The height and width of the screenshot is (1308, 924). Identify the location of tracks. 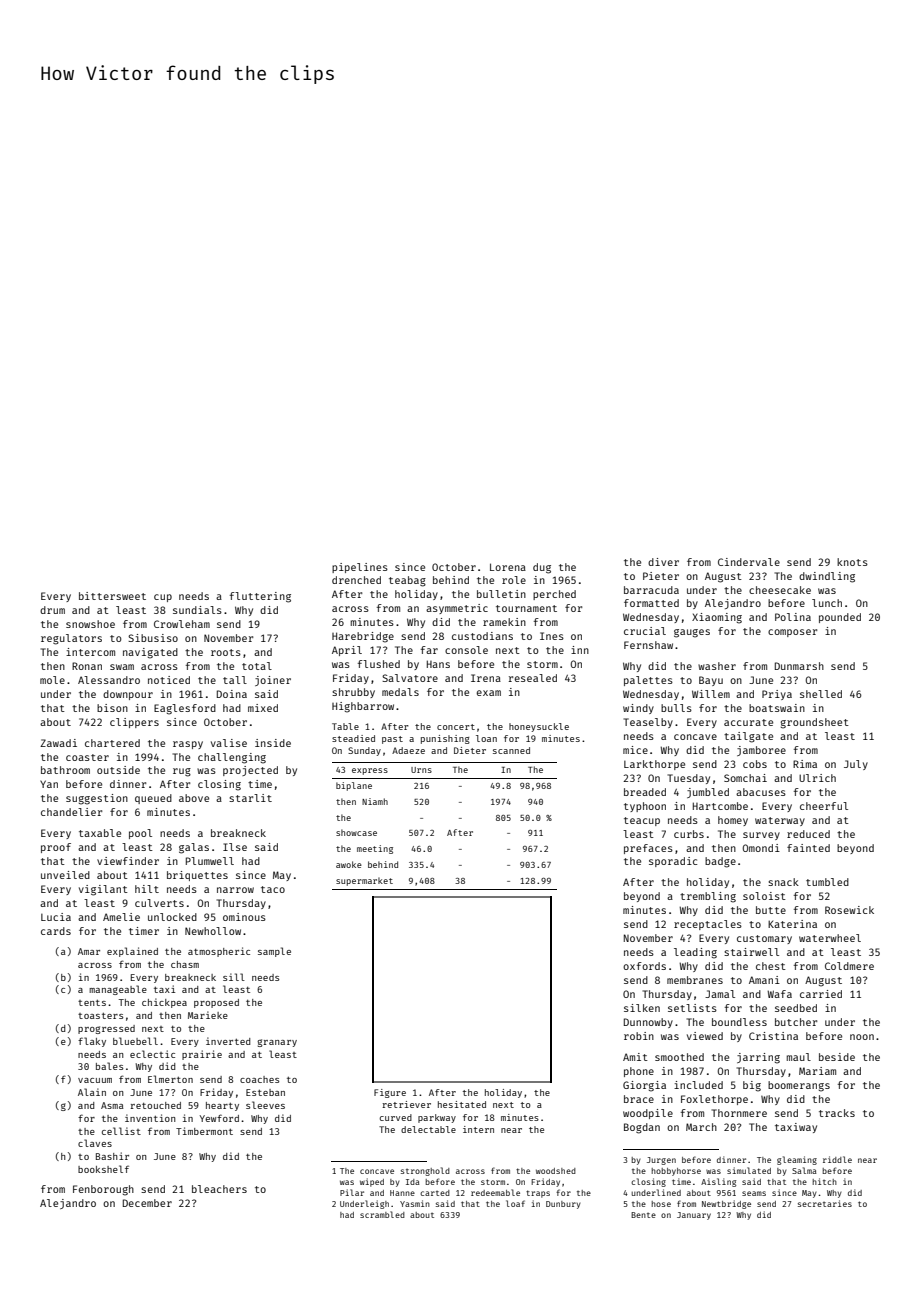
(837, 1113).
